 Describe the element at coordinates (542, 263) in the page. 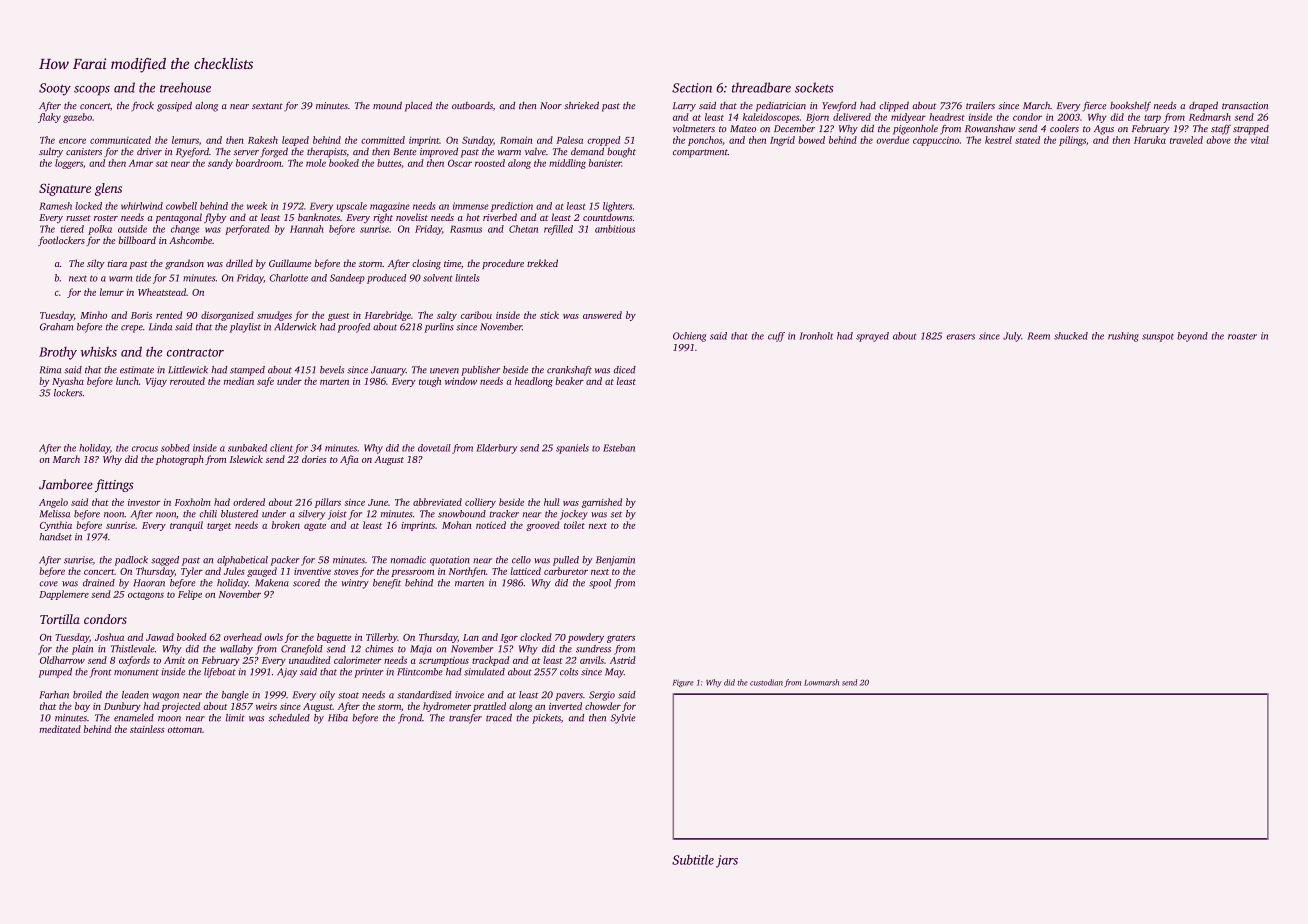

I see `trekked` at that location.
